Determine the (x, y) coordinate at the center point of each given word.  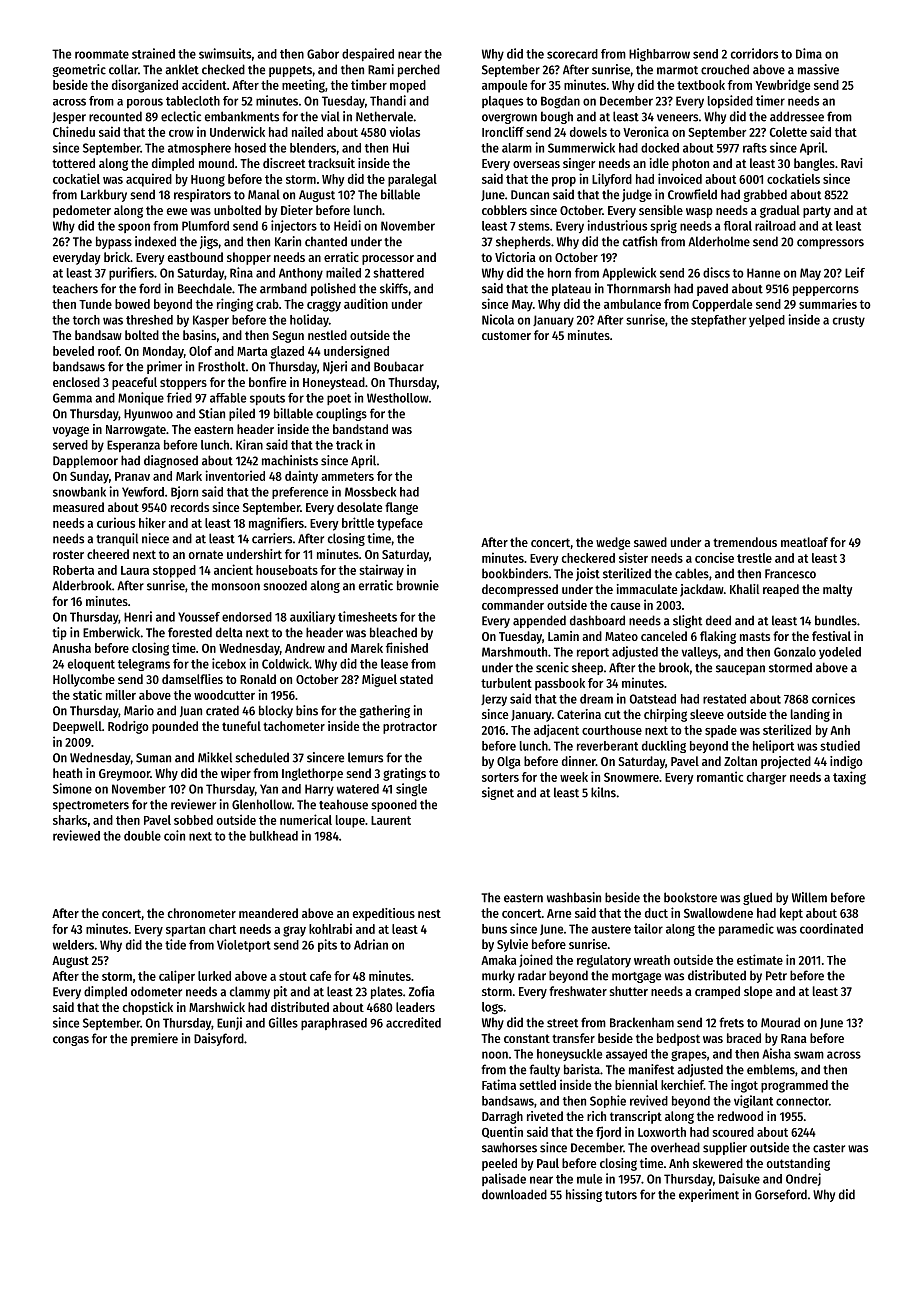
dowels (588, 132)
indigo (846, 762)
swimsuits (225, 53)
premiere (154, 1039)
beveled (73, 351)
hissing (584, 1195)
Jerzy (494, 700)
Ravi (852, 163)
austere (611, 929)
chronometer (202, 913)
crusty (849, 321)
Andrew (305, 648)
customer (506, 335)
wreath (652, 960)
